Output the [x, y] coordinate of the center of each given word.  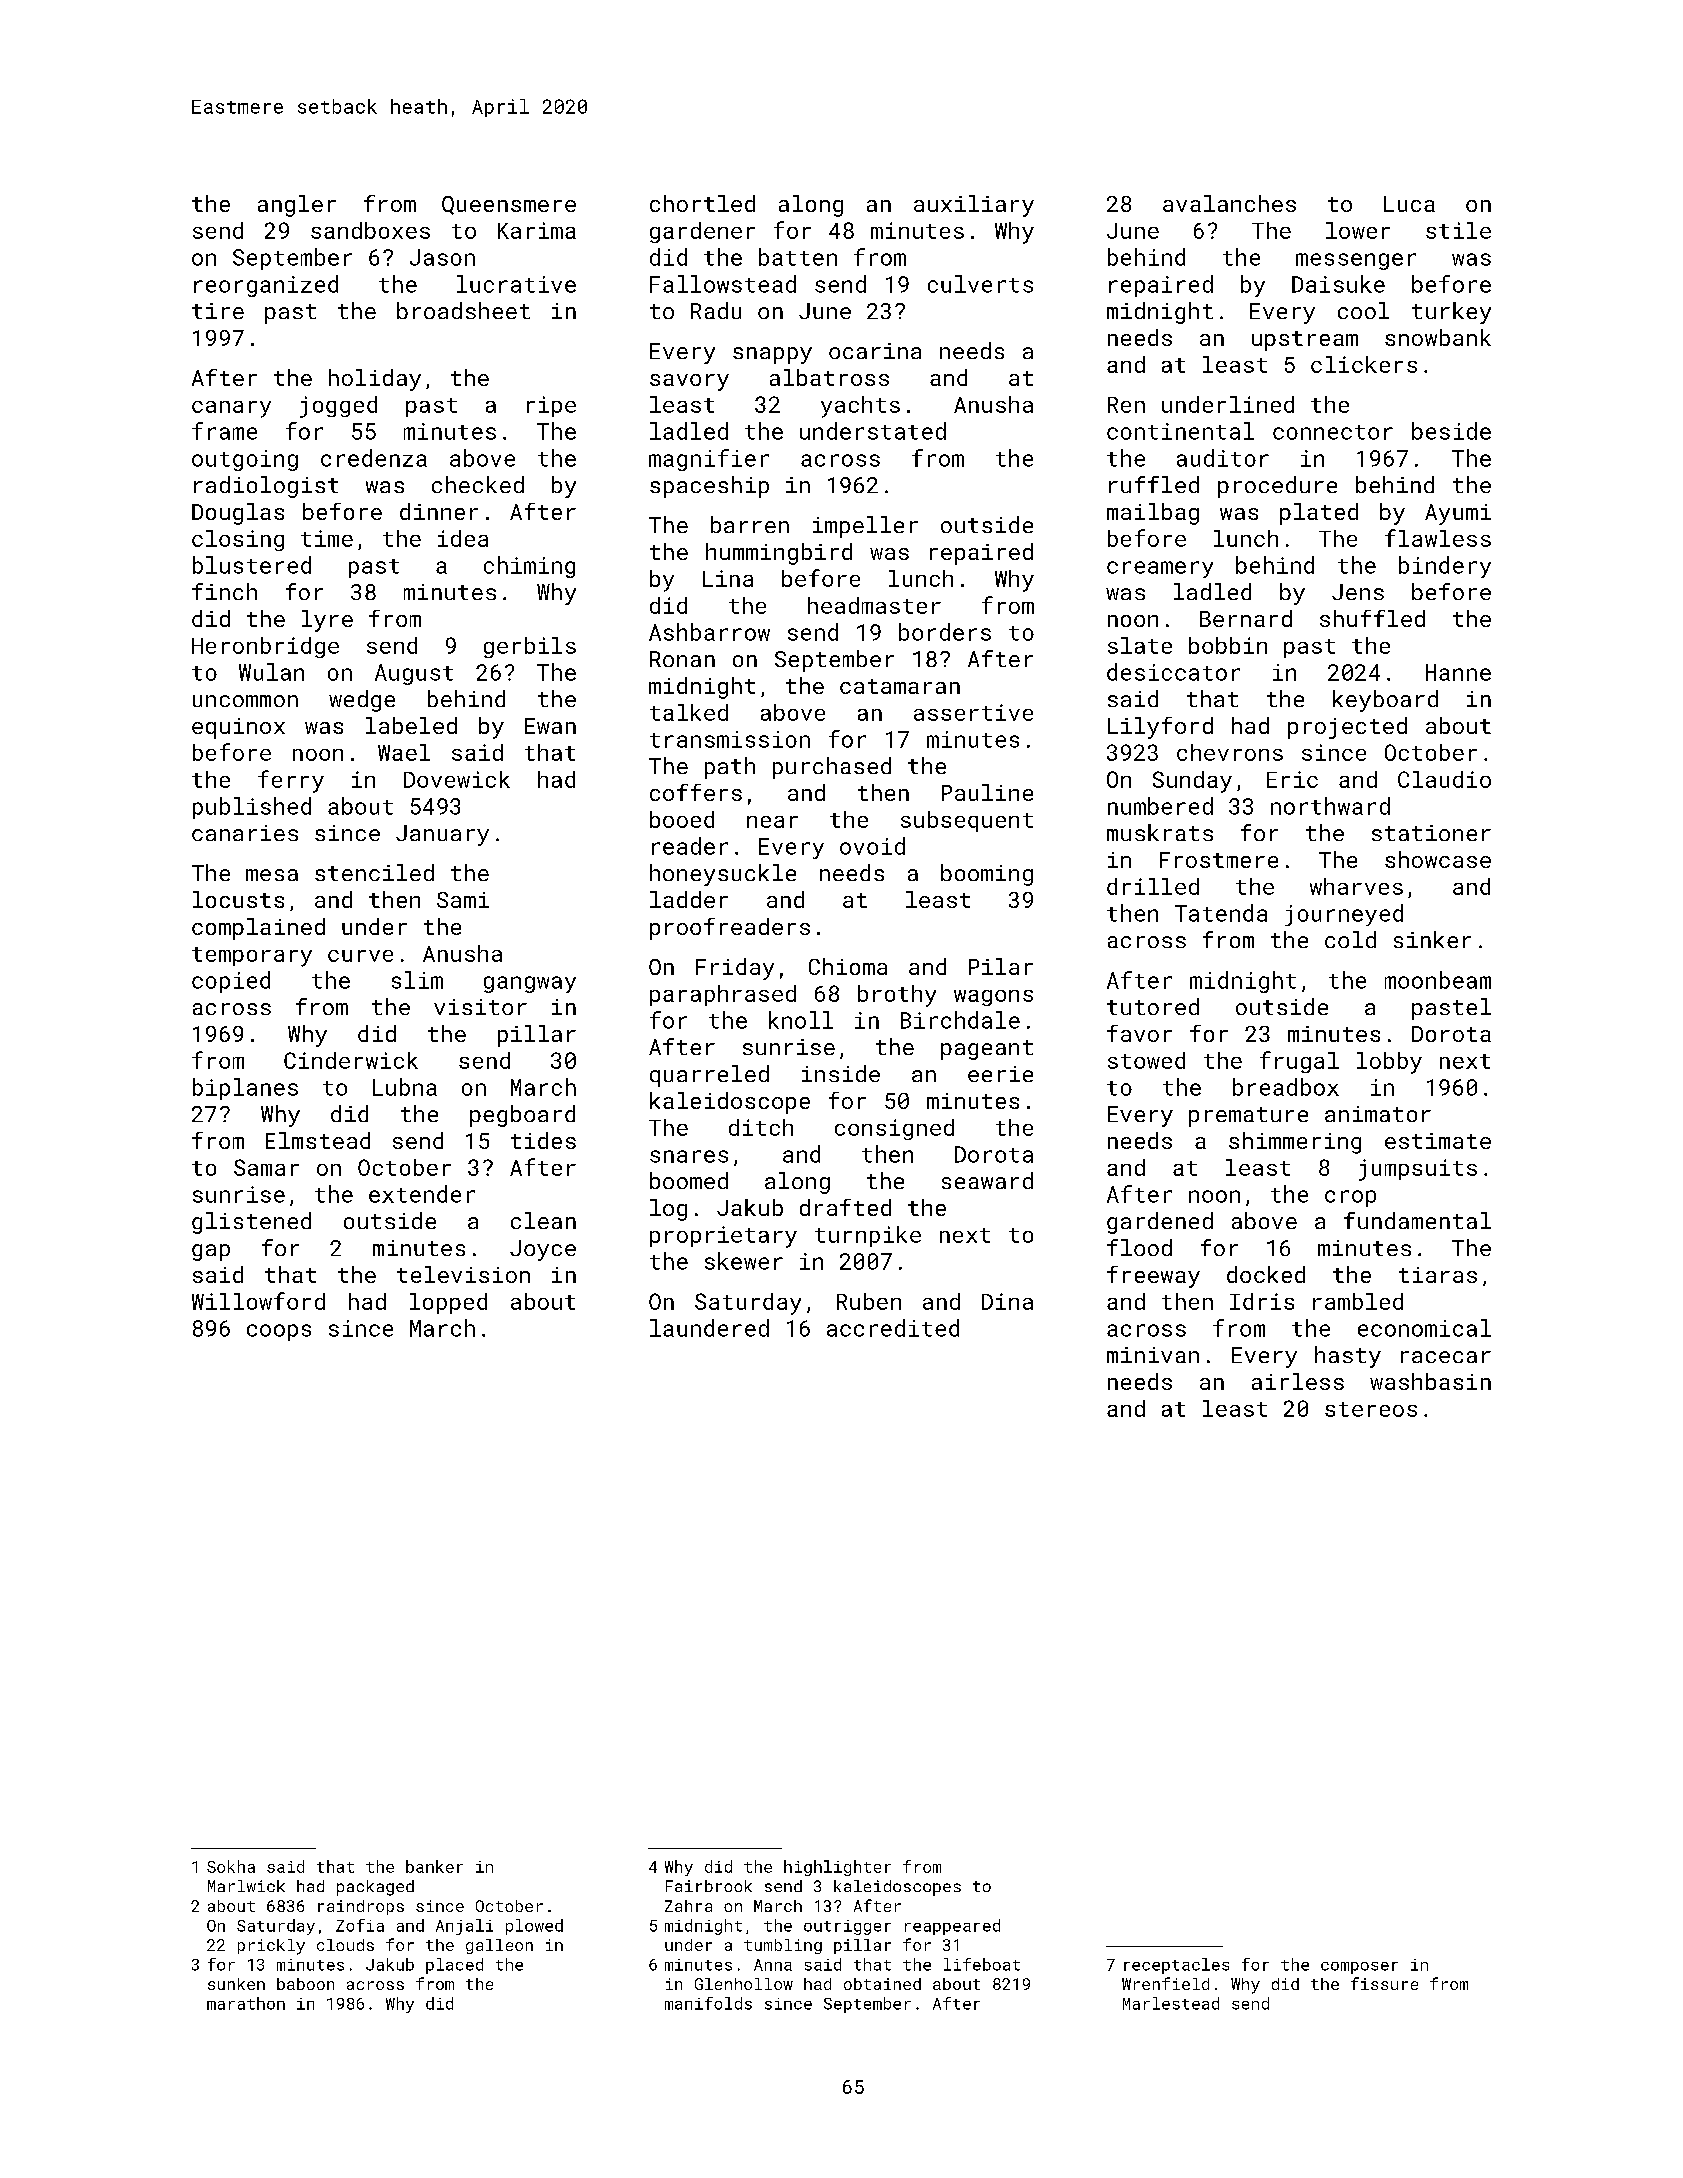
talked [689, 712]
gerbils [530, 647]
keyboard [1385, 701]
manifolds [708, 2003]
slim [417, 980]
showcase [1438, 859]
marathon [246, 2003]
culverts [980, 284]
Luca [1409, 204]
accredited [893, 1328]
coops [279, 1332]
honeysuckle [723, 875]
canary [231, 409]
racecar [1446, 1357]
